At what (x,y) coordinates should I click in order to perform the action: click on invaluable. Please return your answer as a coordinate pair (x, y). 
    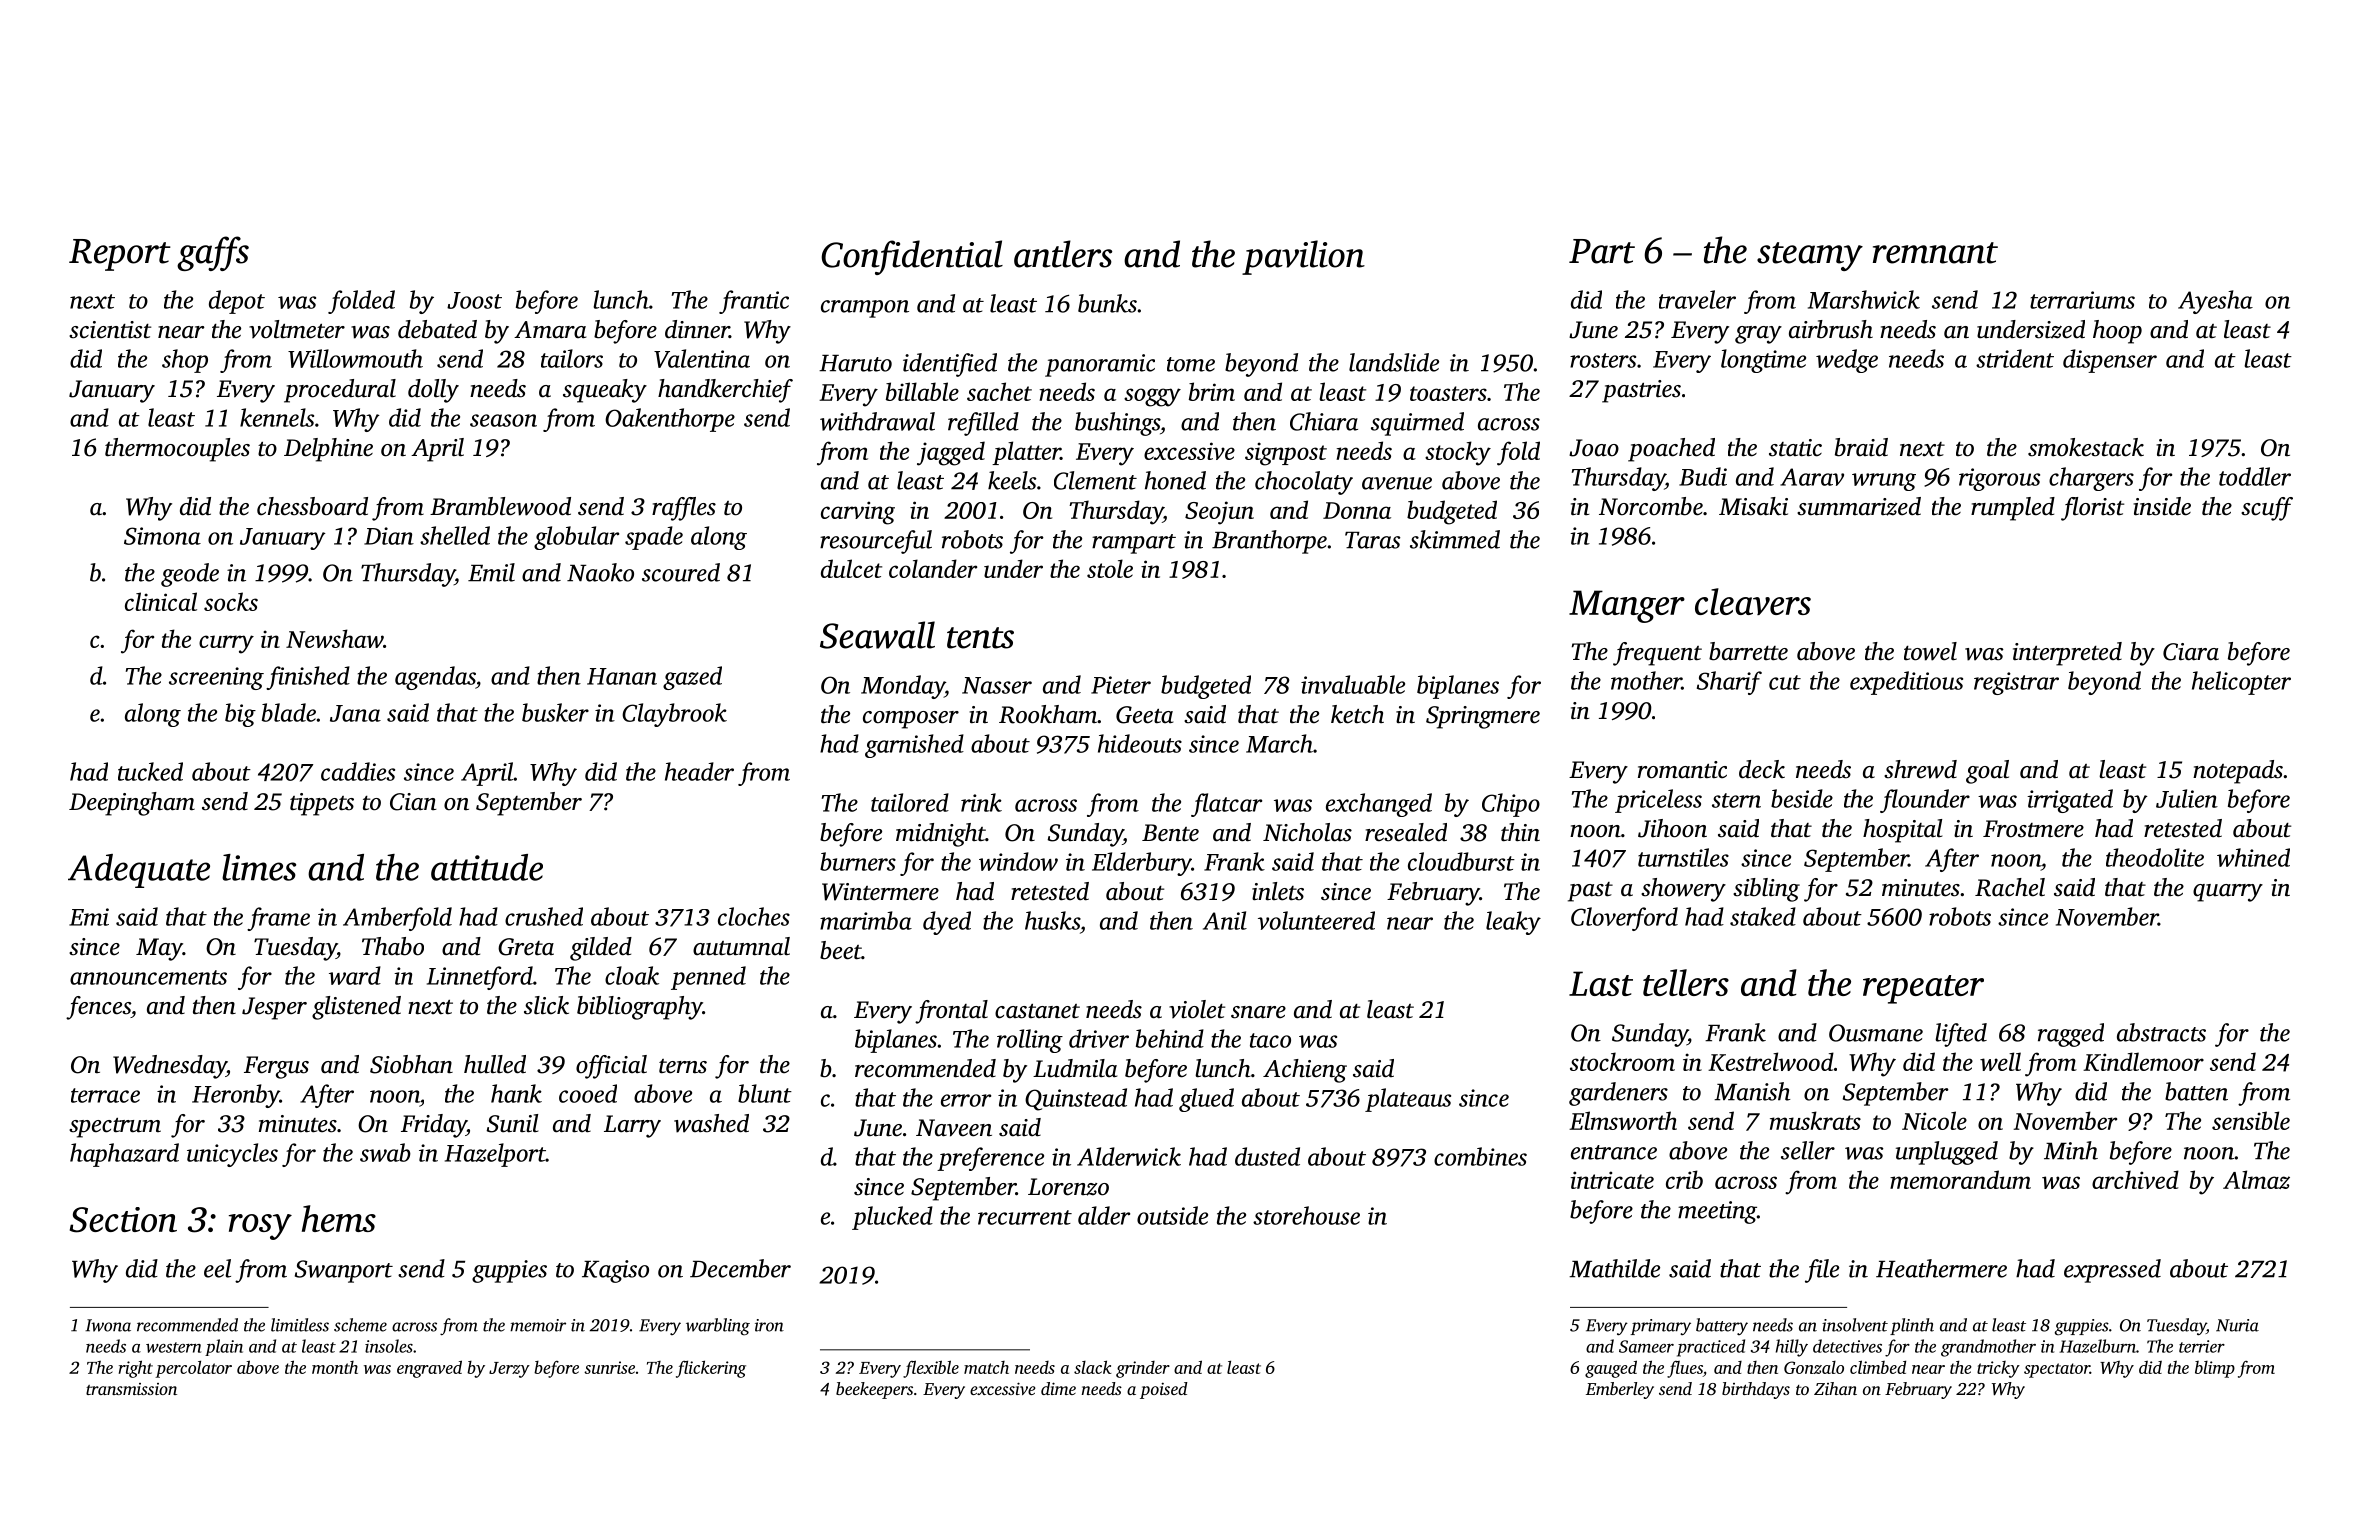
    Looking at the image, I should click on (1353, 684).
